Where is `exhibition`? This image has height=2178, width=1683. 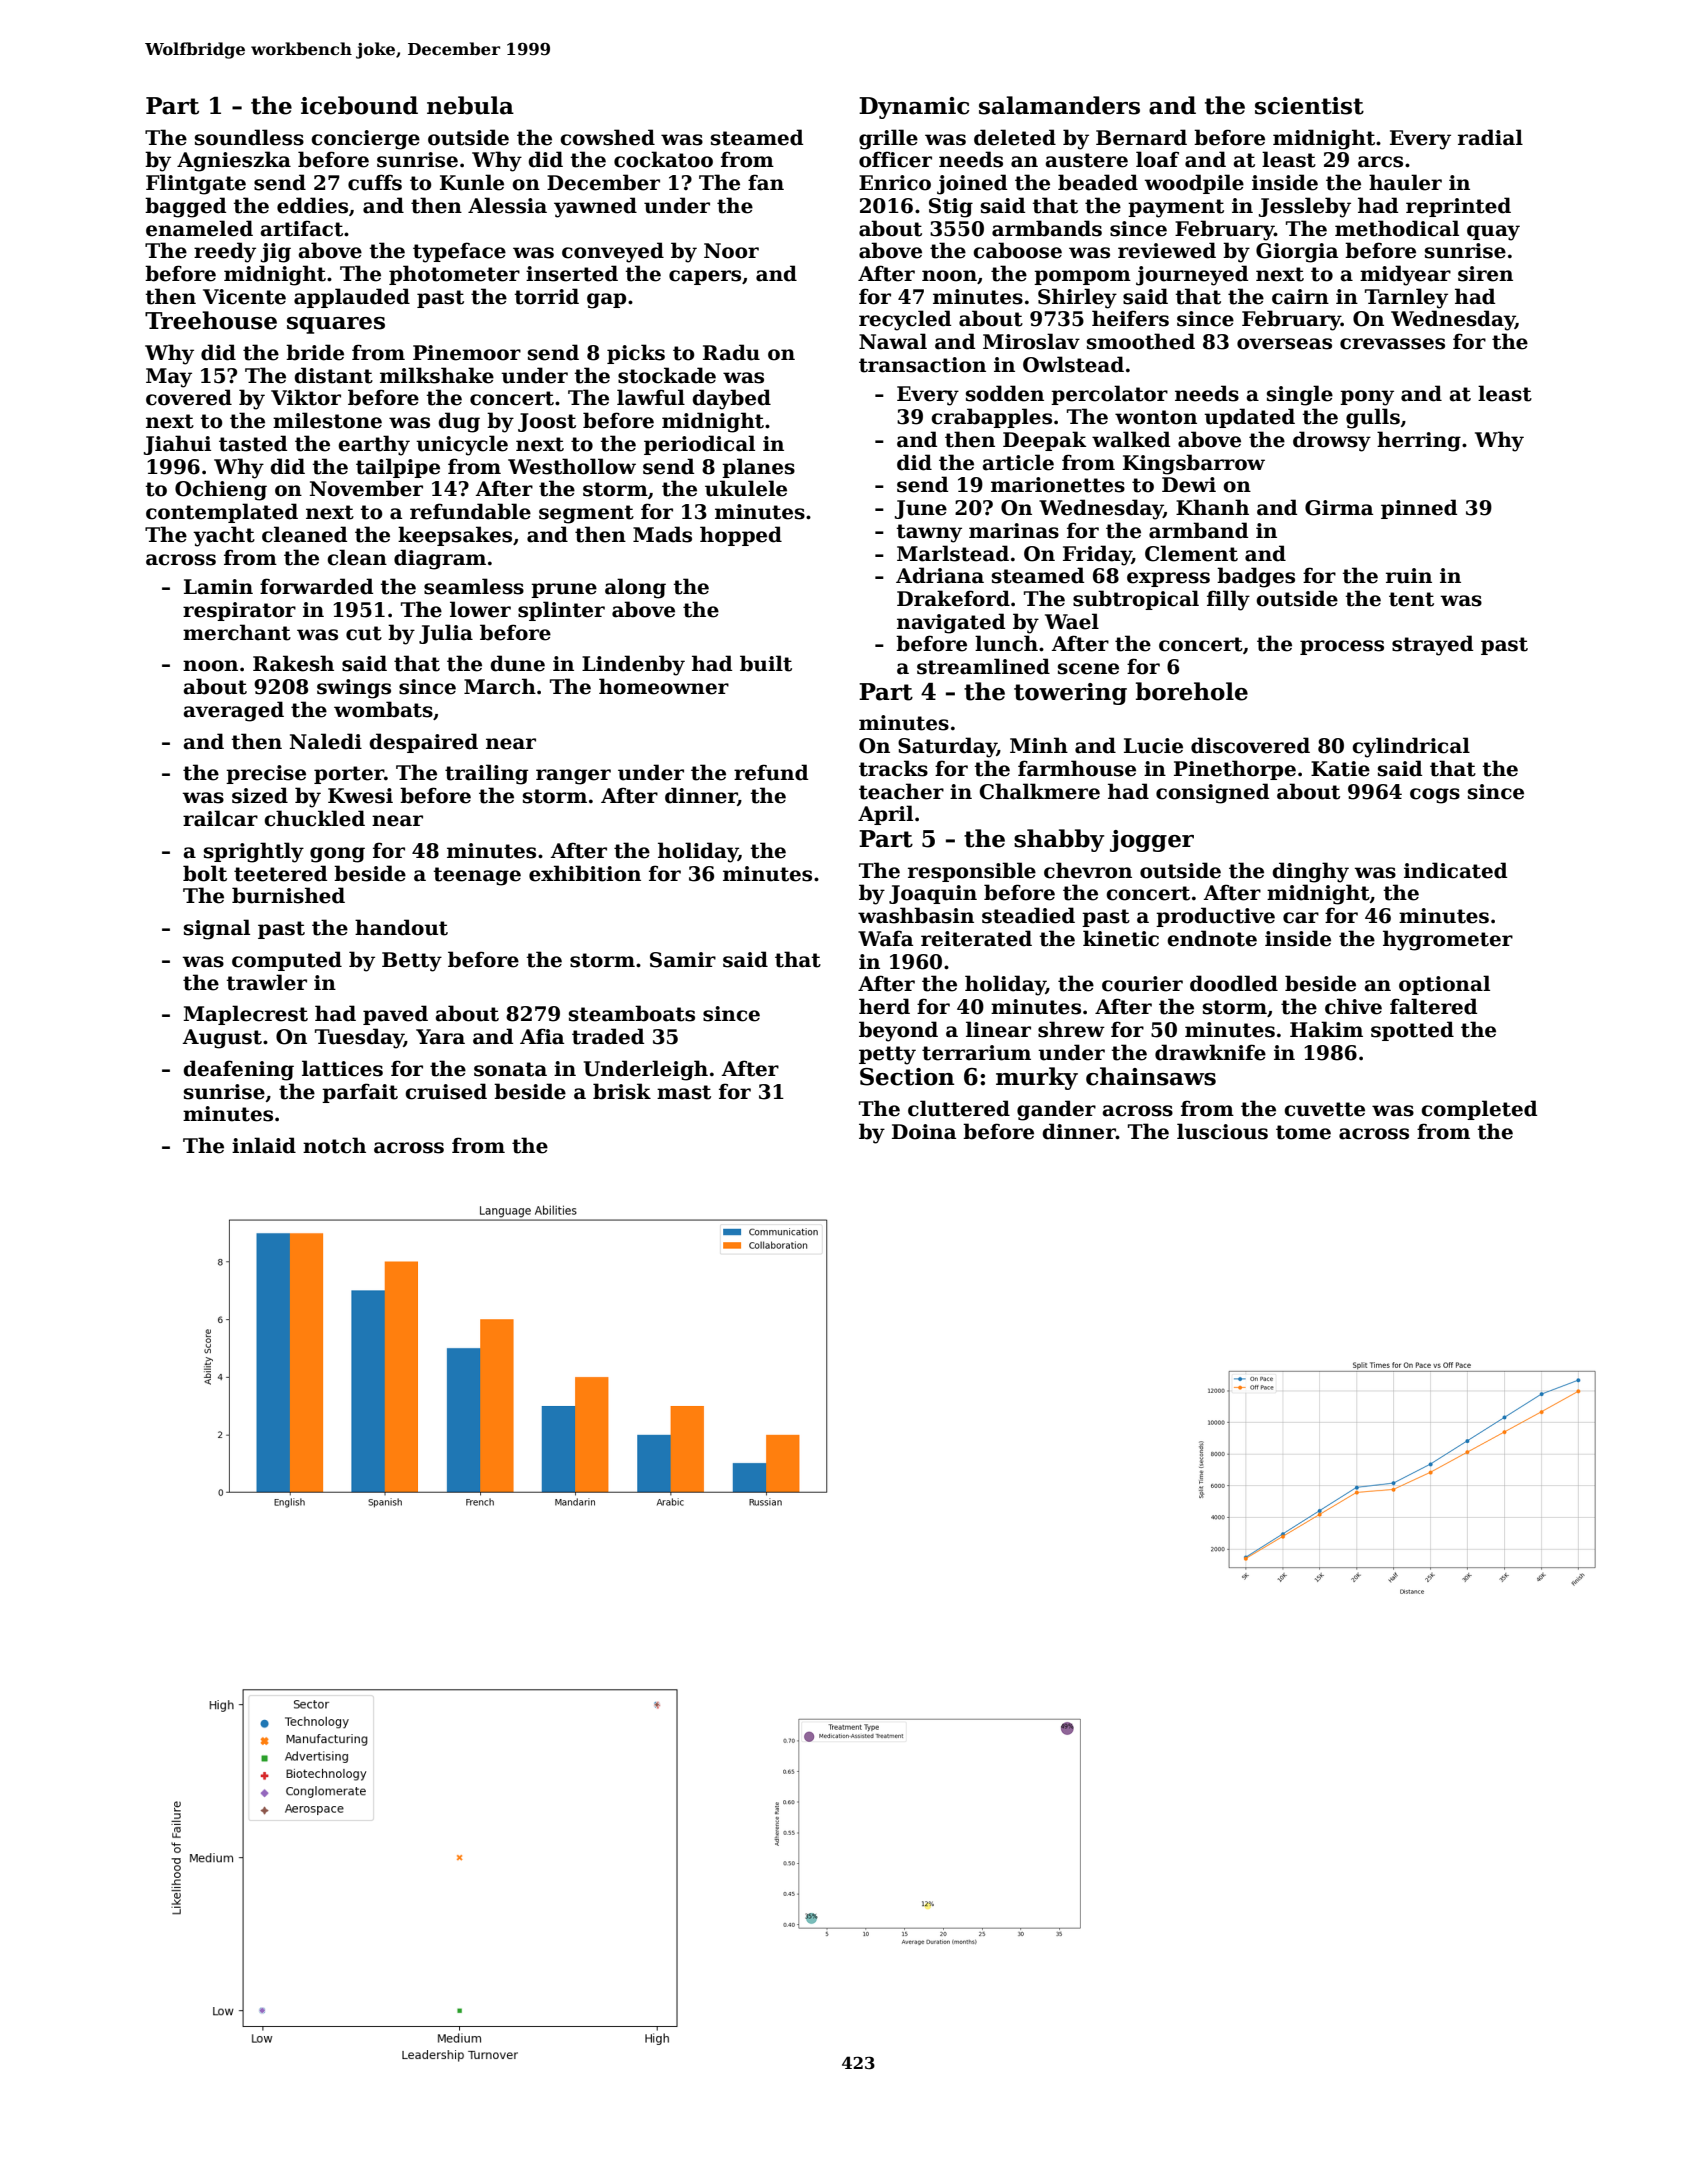 exhibition is located at coordinates (585, 873).
